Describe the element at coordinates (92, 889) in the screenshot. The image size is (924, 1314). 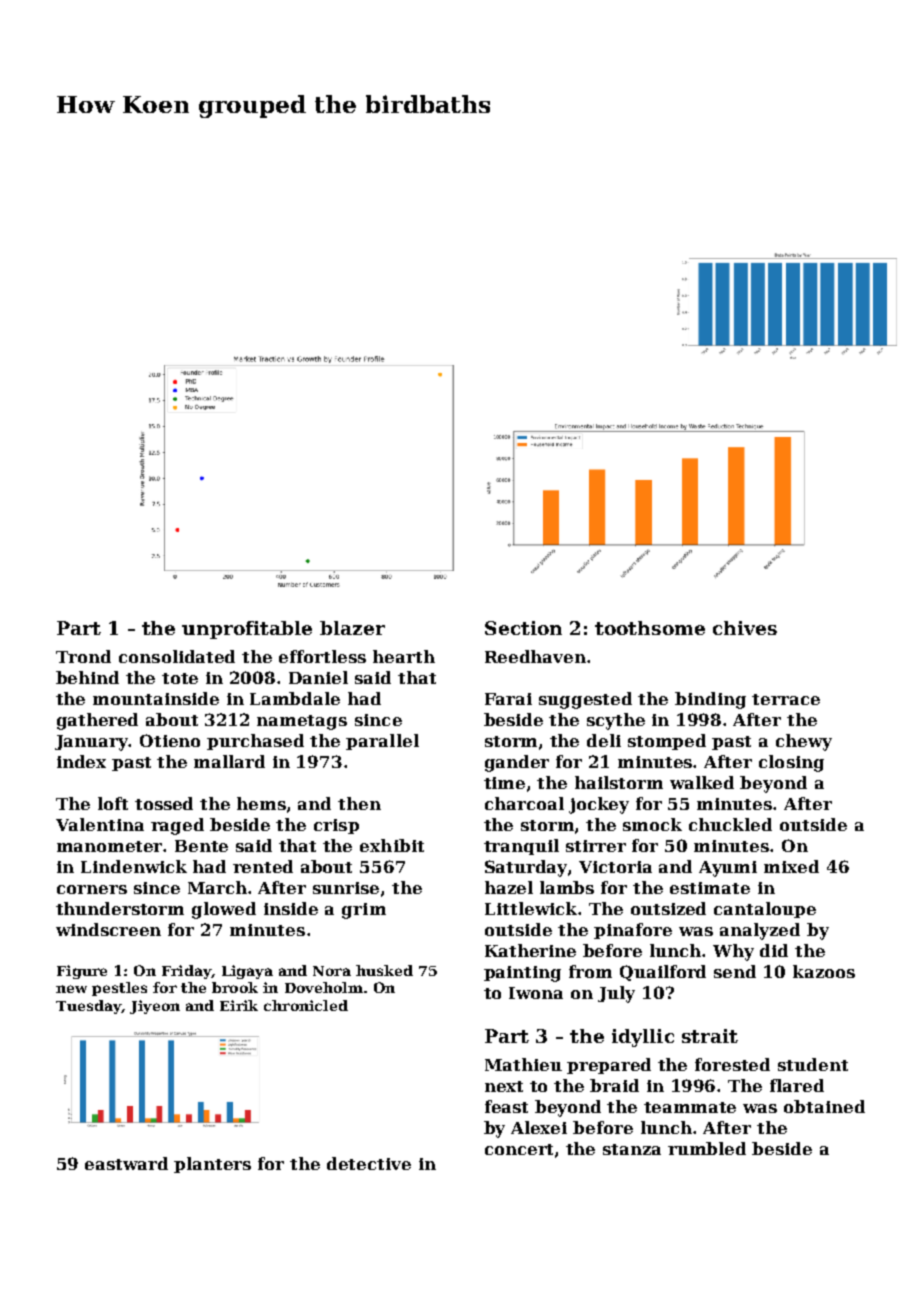
I see `corners` at that location.
